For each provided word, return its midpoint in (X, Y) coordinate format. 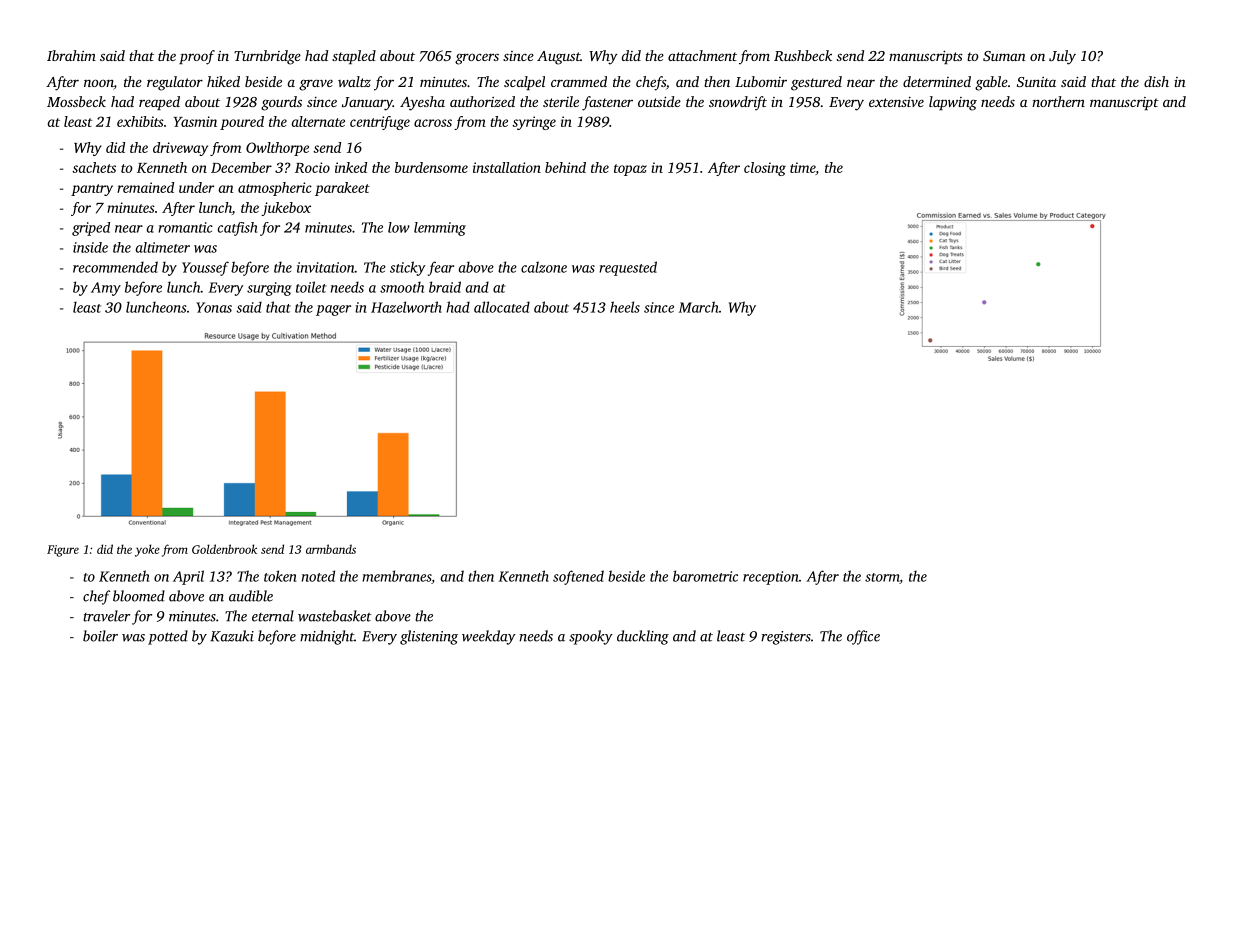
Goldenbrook (224, 549)
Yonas (214, 307)
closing (765, 169)
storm (882, 577)
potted (168, 637)
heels (625, 307)
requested (628, 268)
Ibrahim (71, 55)
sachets (94, 167)
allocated (502, 307)
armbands (331, 549)
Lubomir (761, 81)
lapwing (953, 103)
